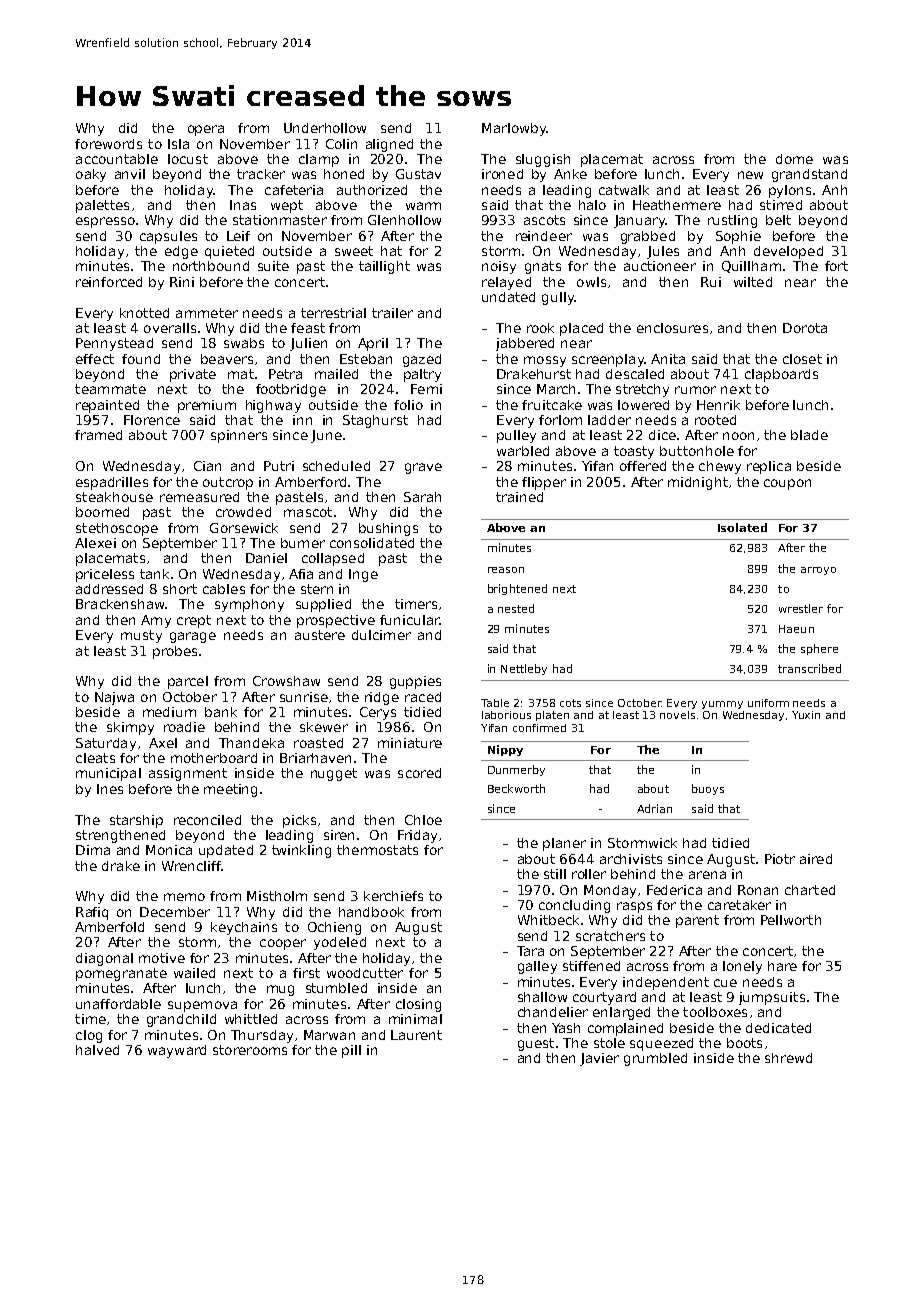 This screenshot has width=924, height=1308. Describe the element at coordinates (181, 252) in the screenshot. I see `edge` at that location.
